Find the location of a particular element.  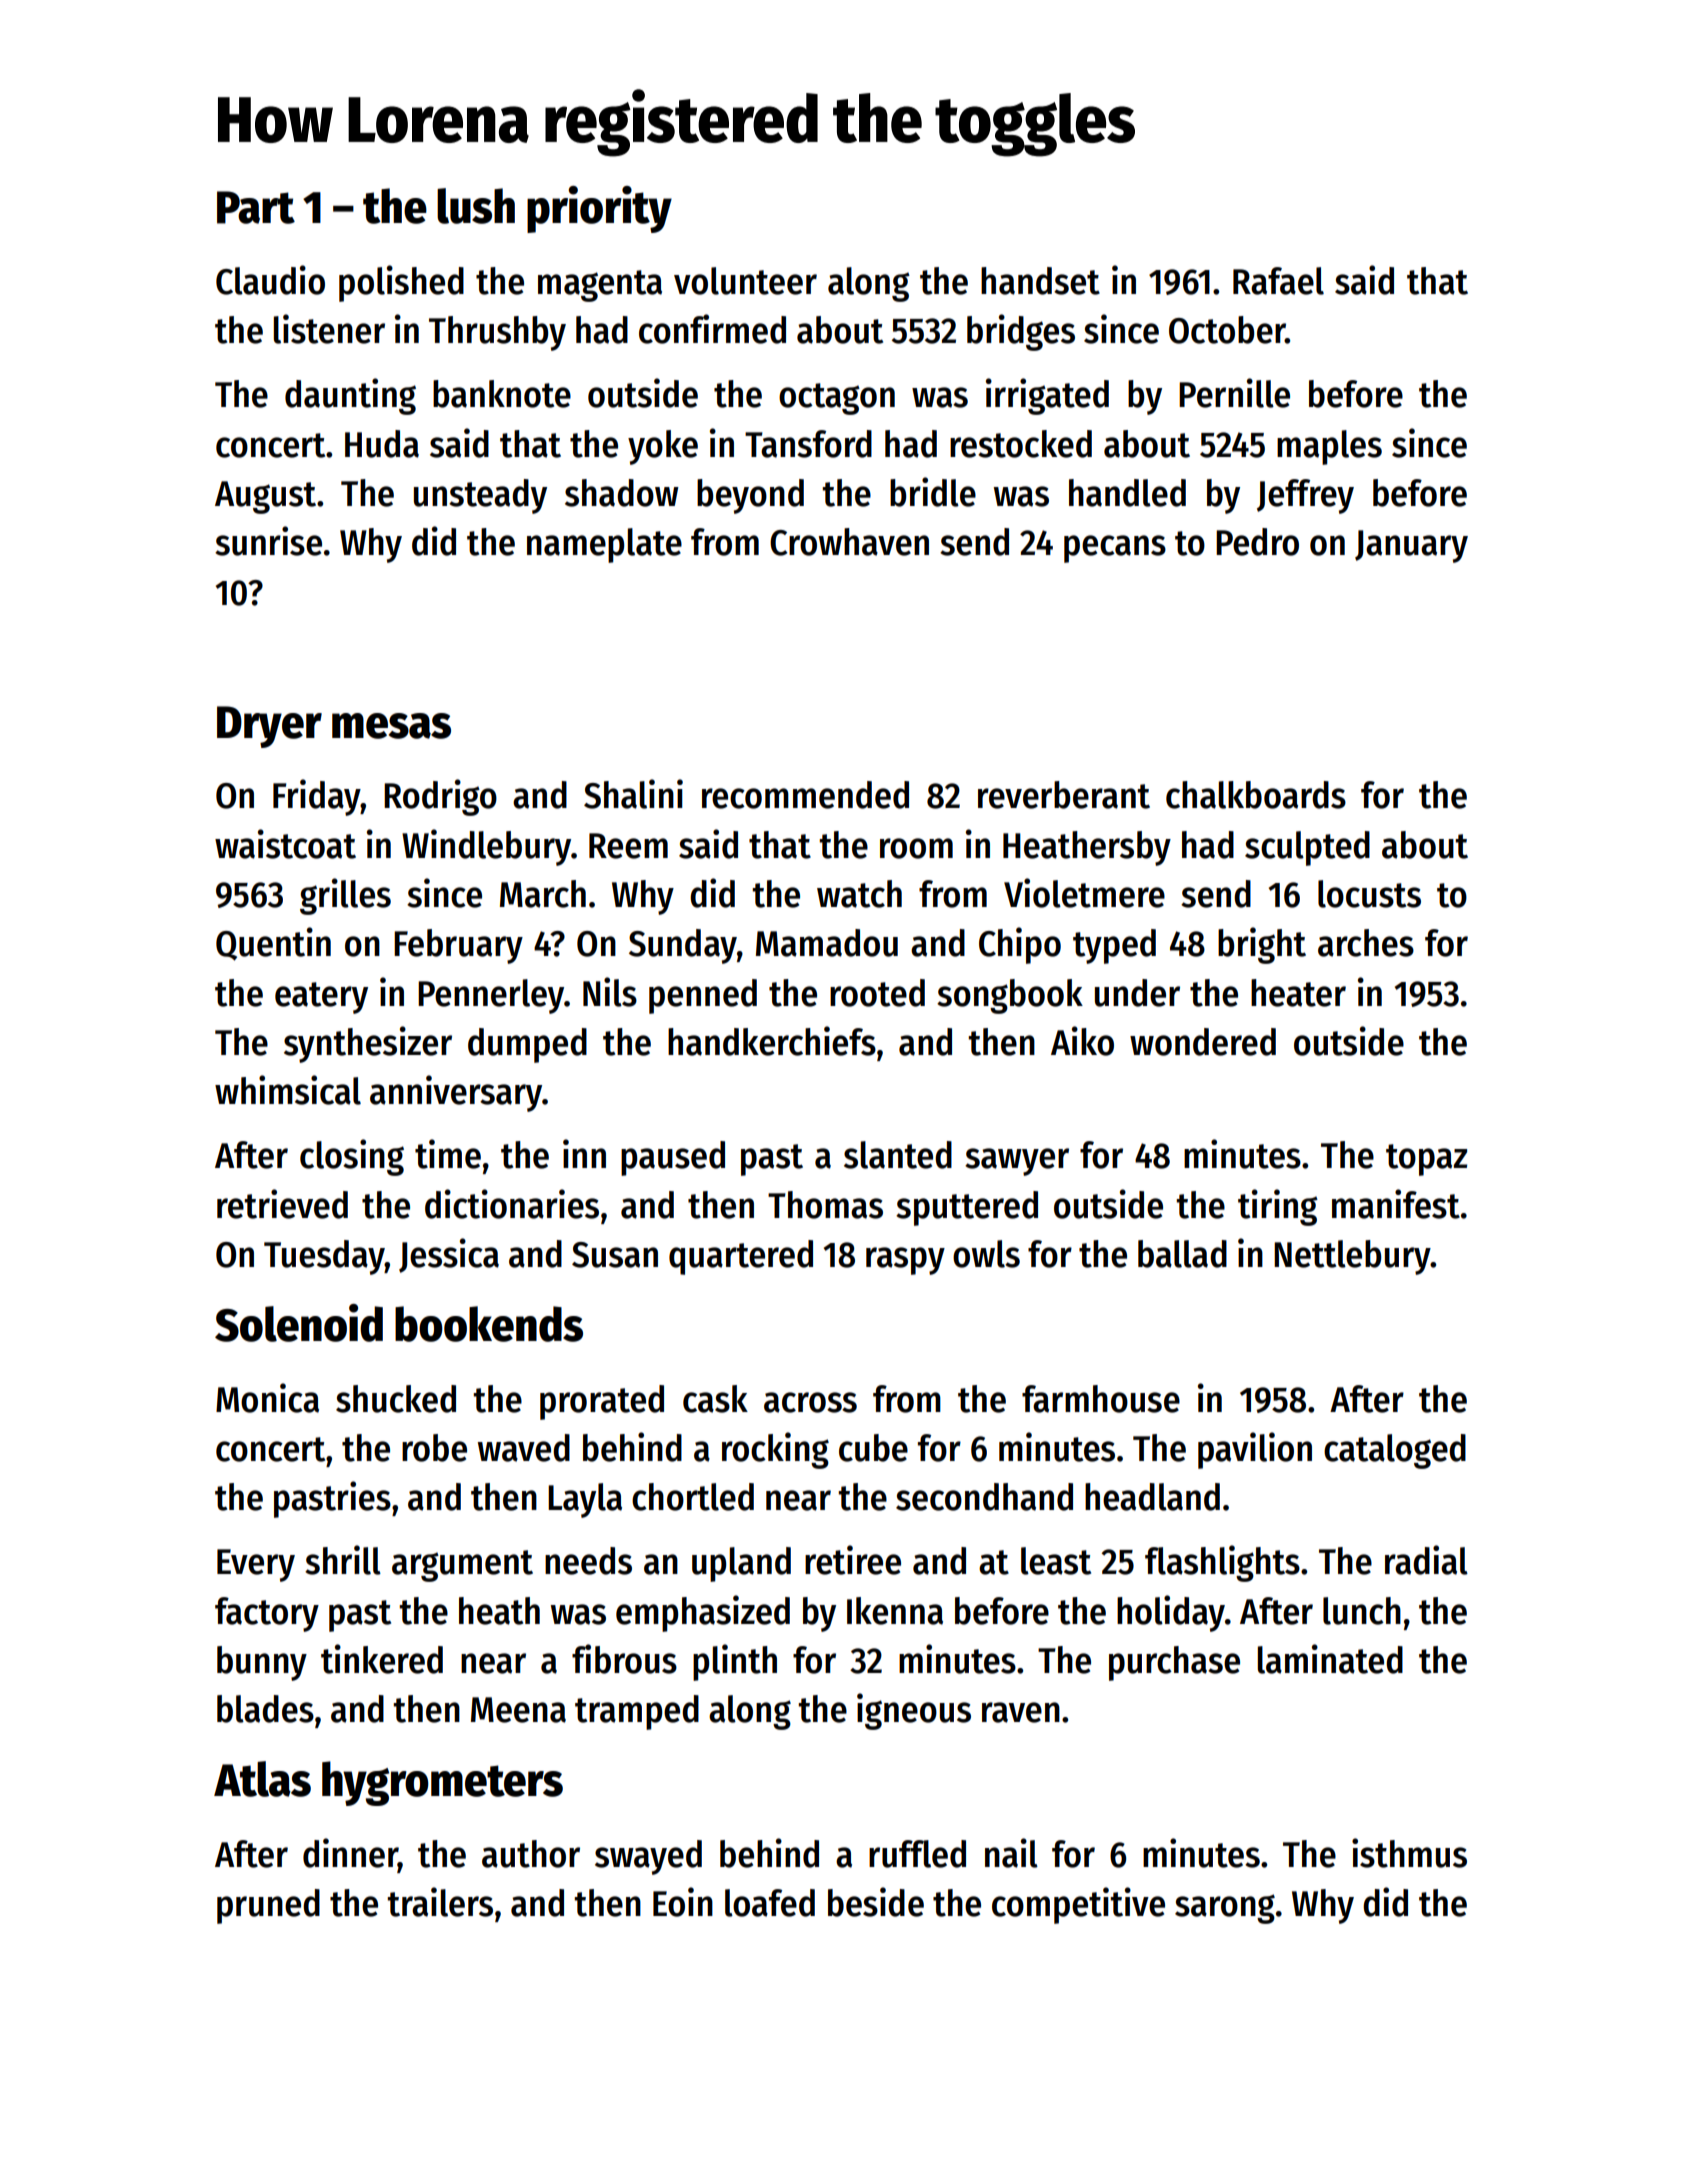

pruned is located at coordinates (268, 1906).
